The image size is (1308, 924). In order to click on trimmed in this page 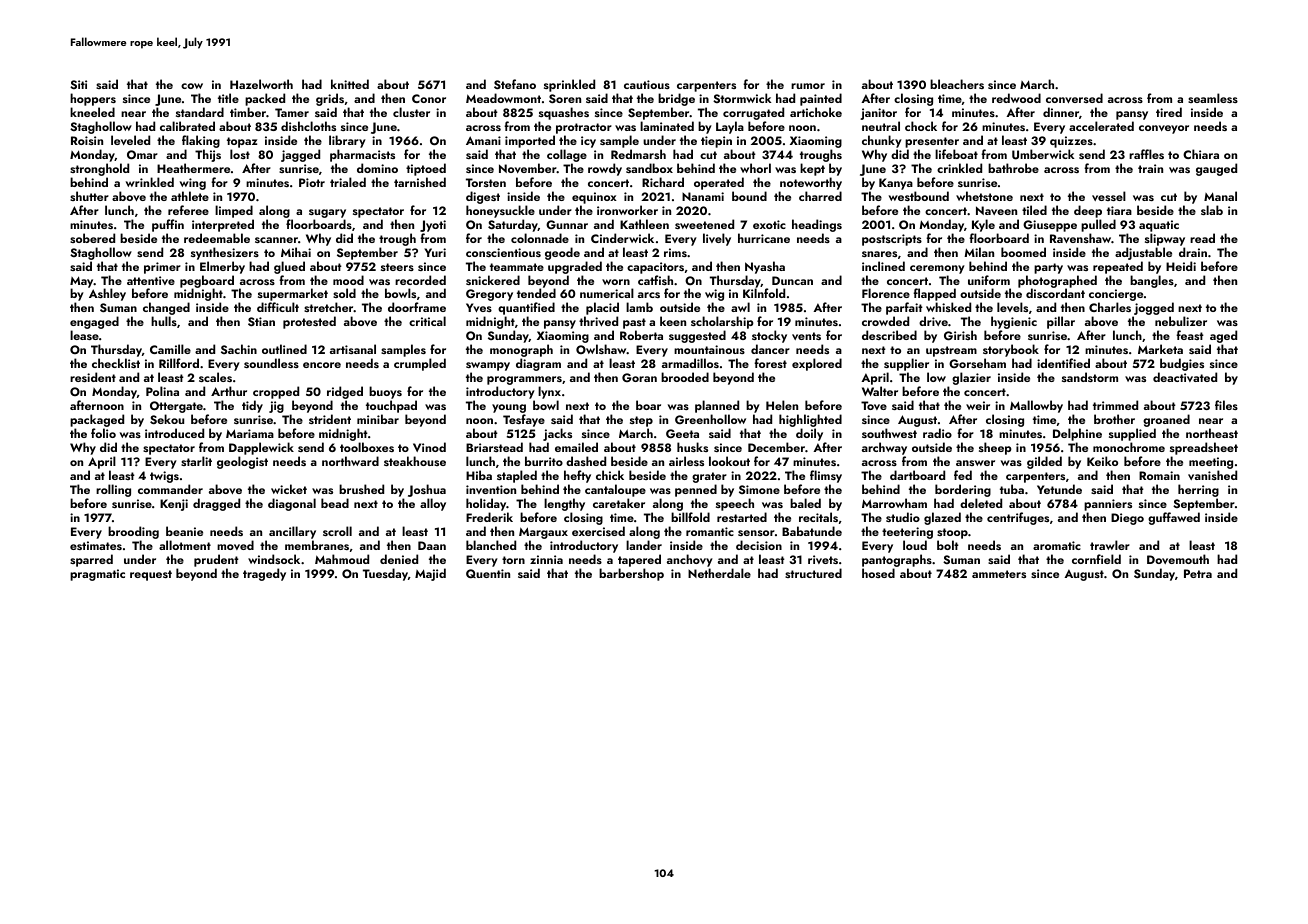, I will do `click(1115, 405)`.
